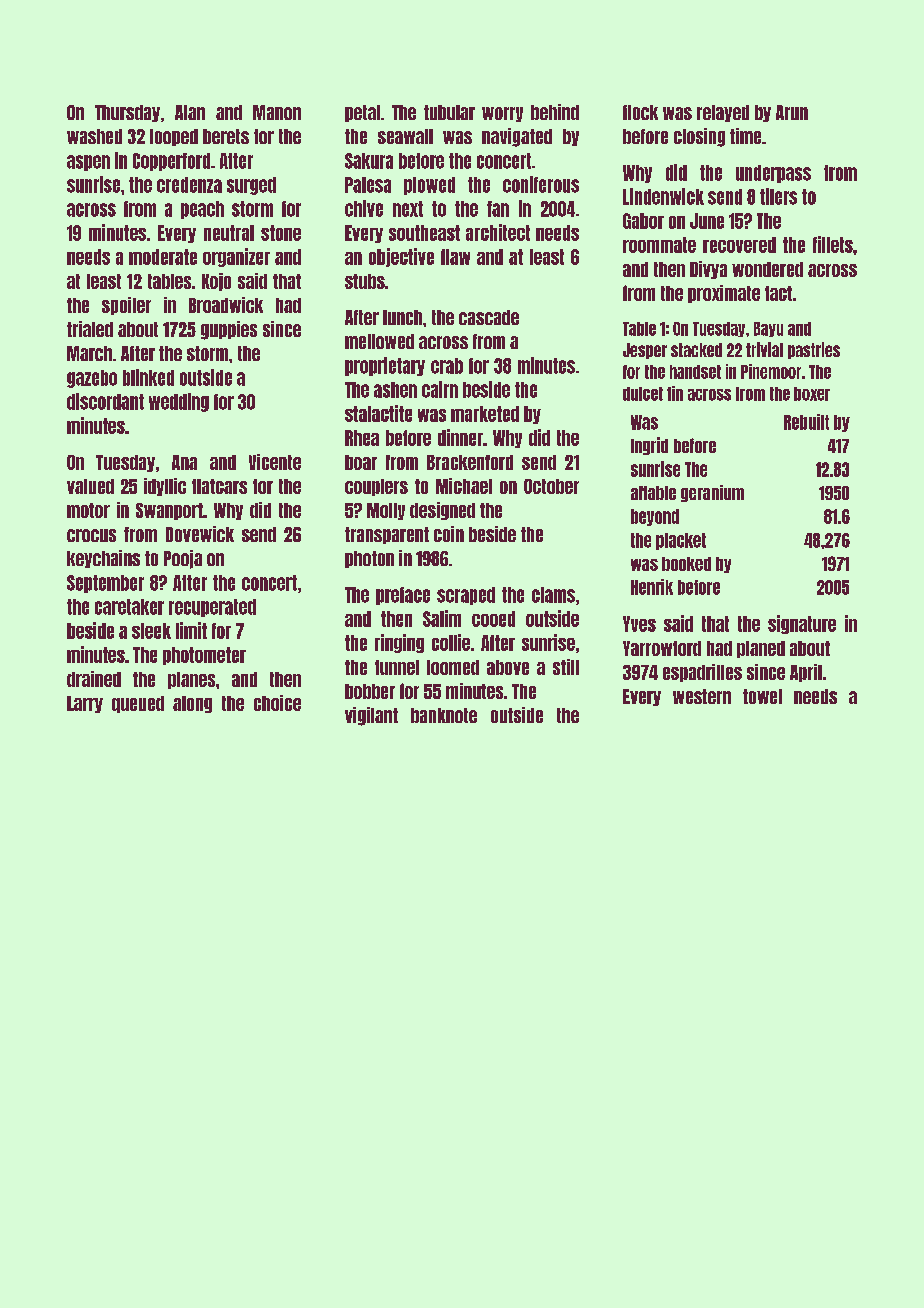  What do you see at coordinates (371, 716) in the page?
I see `vigilant` at bounding box center [371, 716].
